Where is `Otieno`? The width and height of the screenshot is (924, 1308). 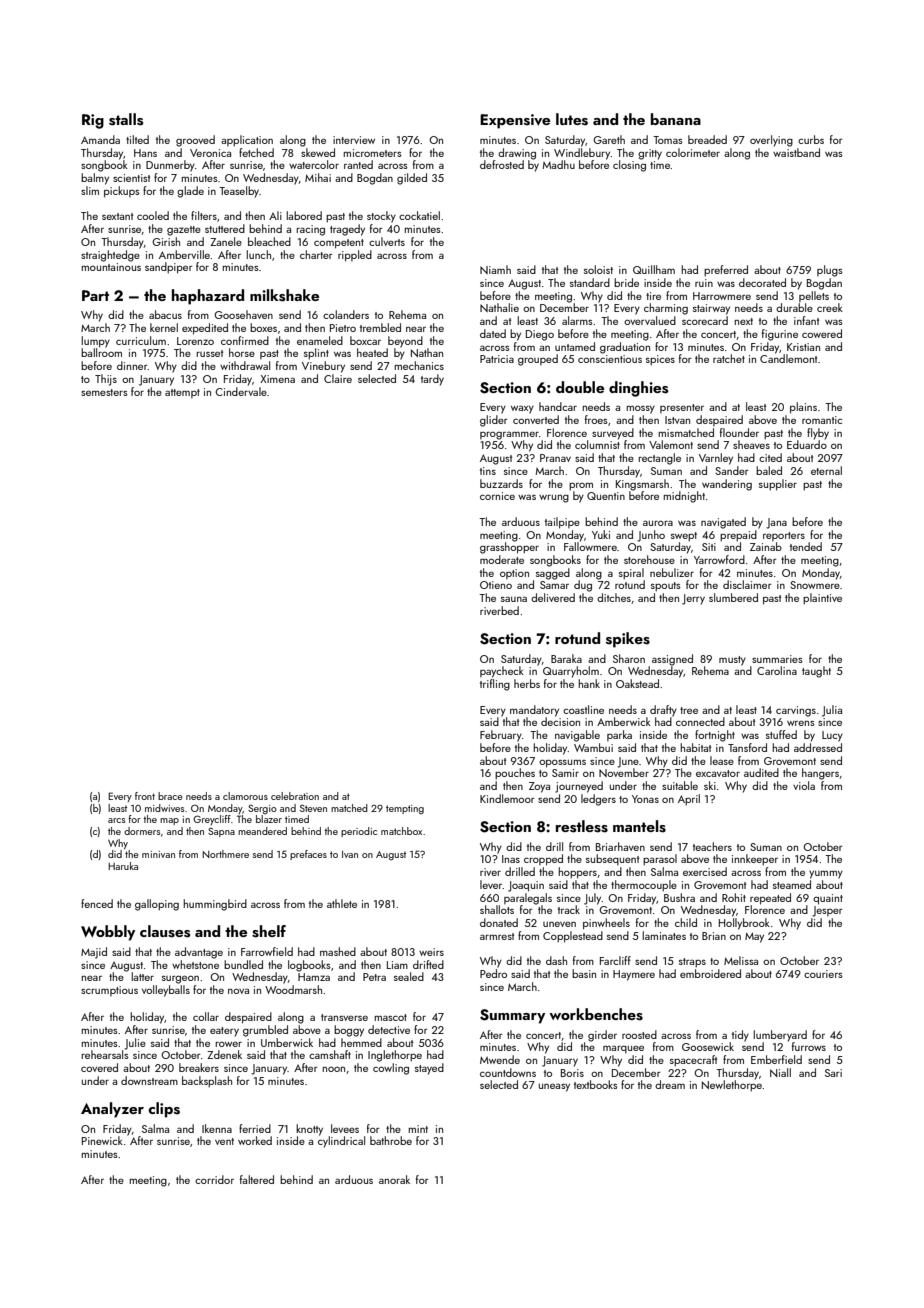
Otieno is located at coordinates (496, 585).
